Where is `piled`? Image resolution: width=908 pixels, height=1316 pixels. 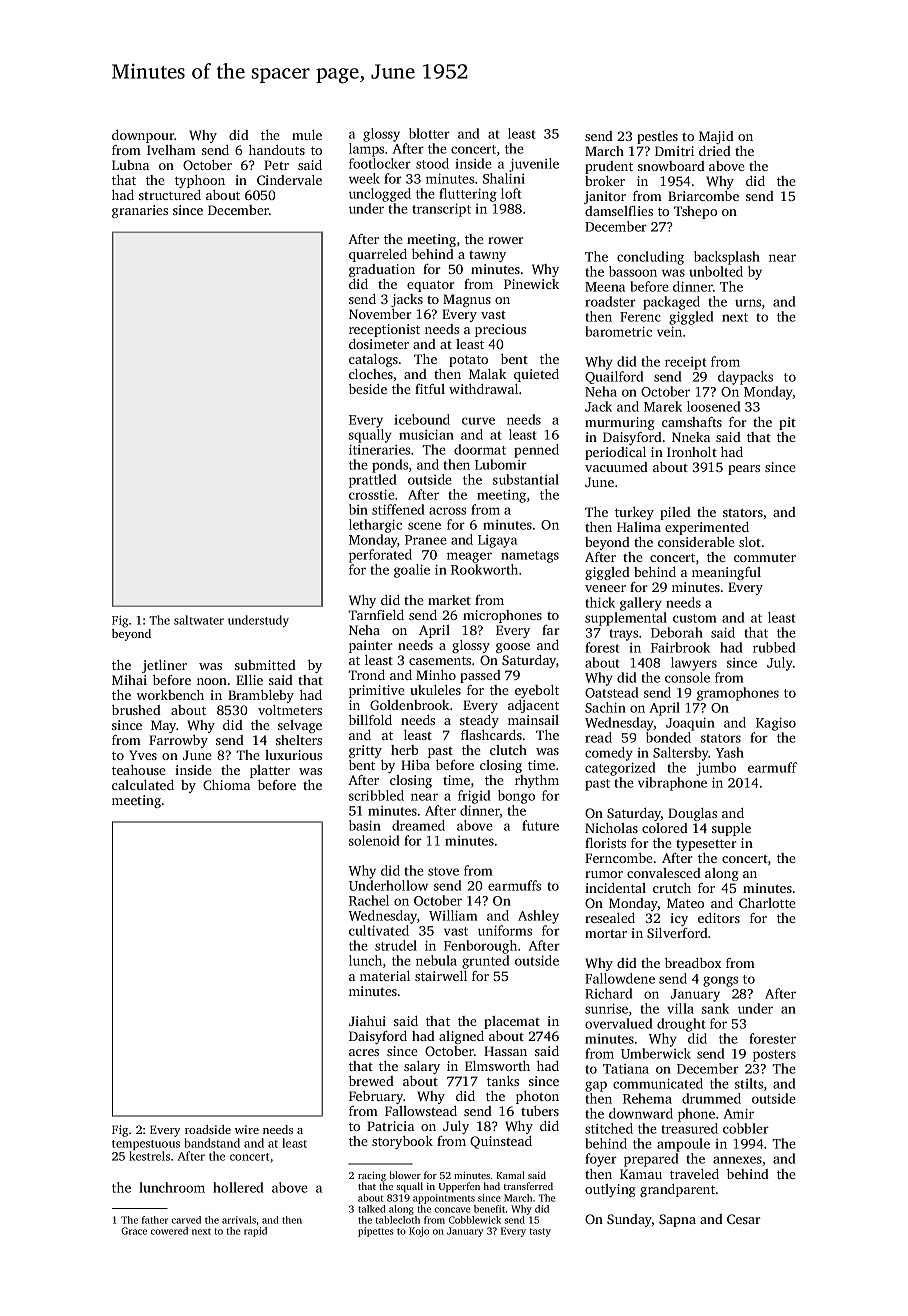
piled is located at coordinates (675, 513).
